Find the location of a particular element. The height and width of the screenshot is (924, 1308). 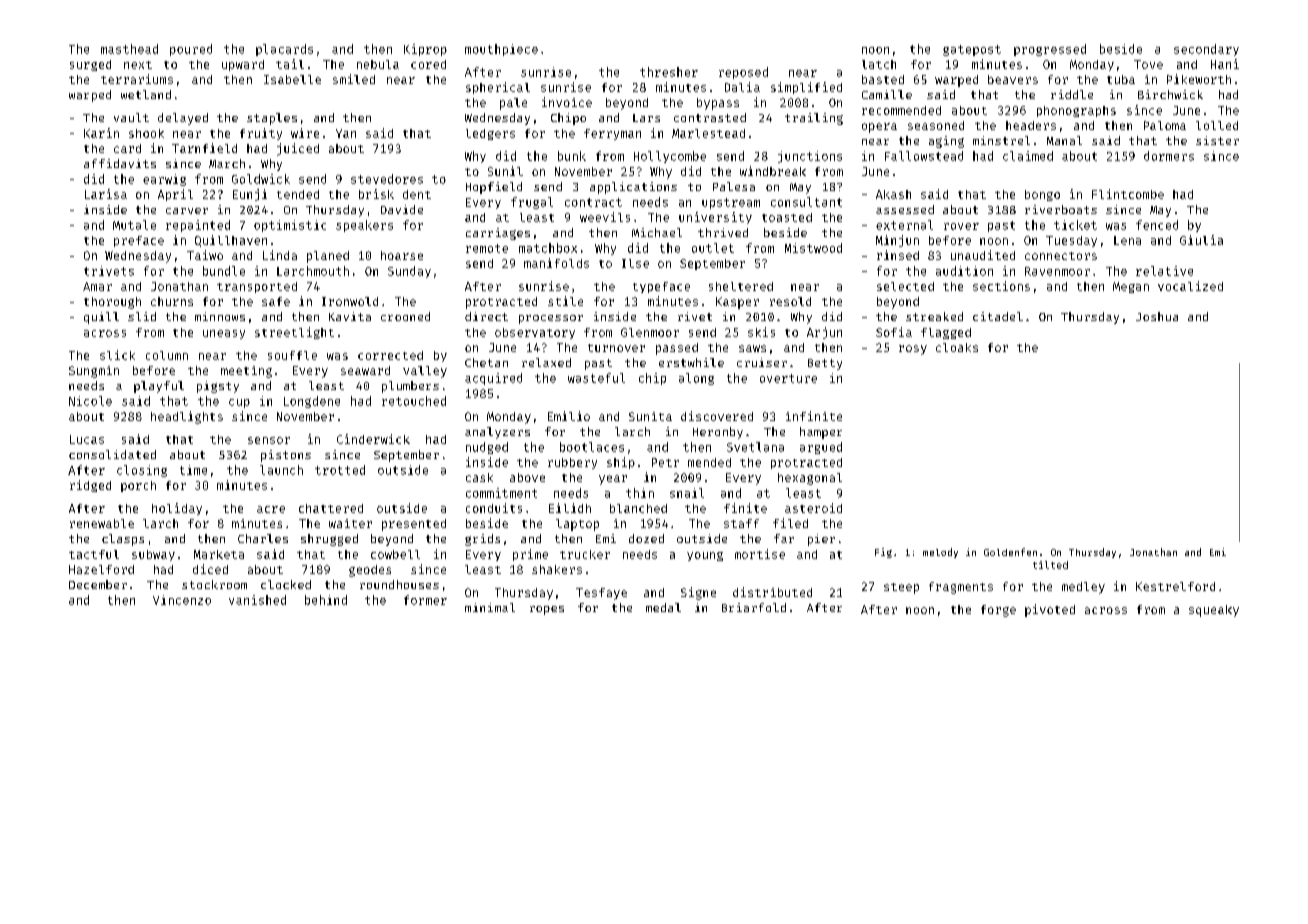

mouthpiece is located at coordinates (501, 50).
